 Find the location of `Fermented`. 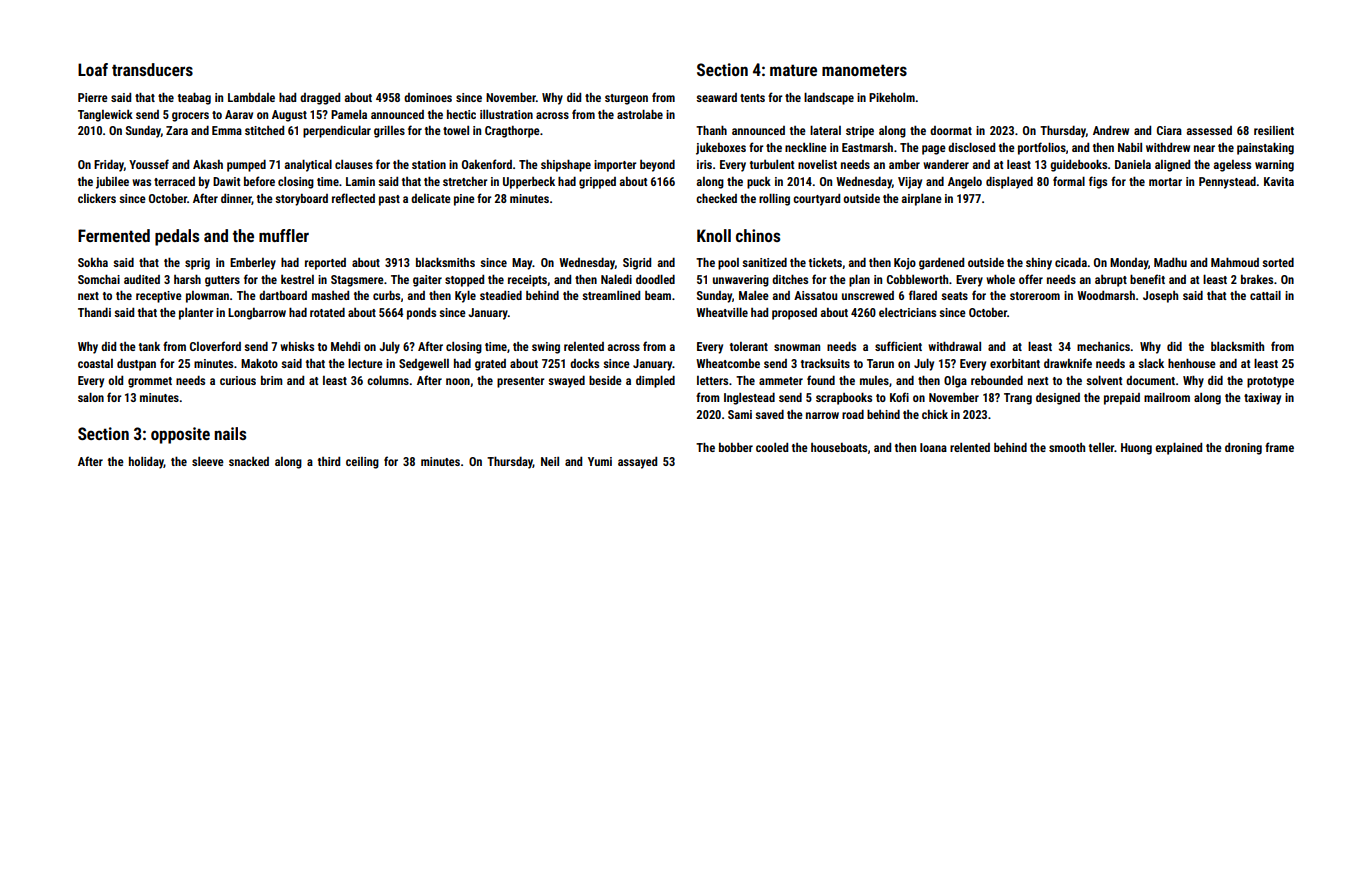

Fermented is located at coordinates (114, 235).
